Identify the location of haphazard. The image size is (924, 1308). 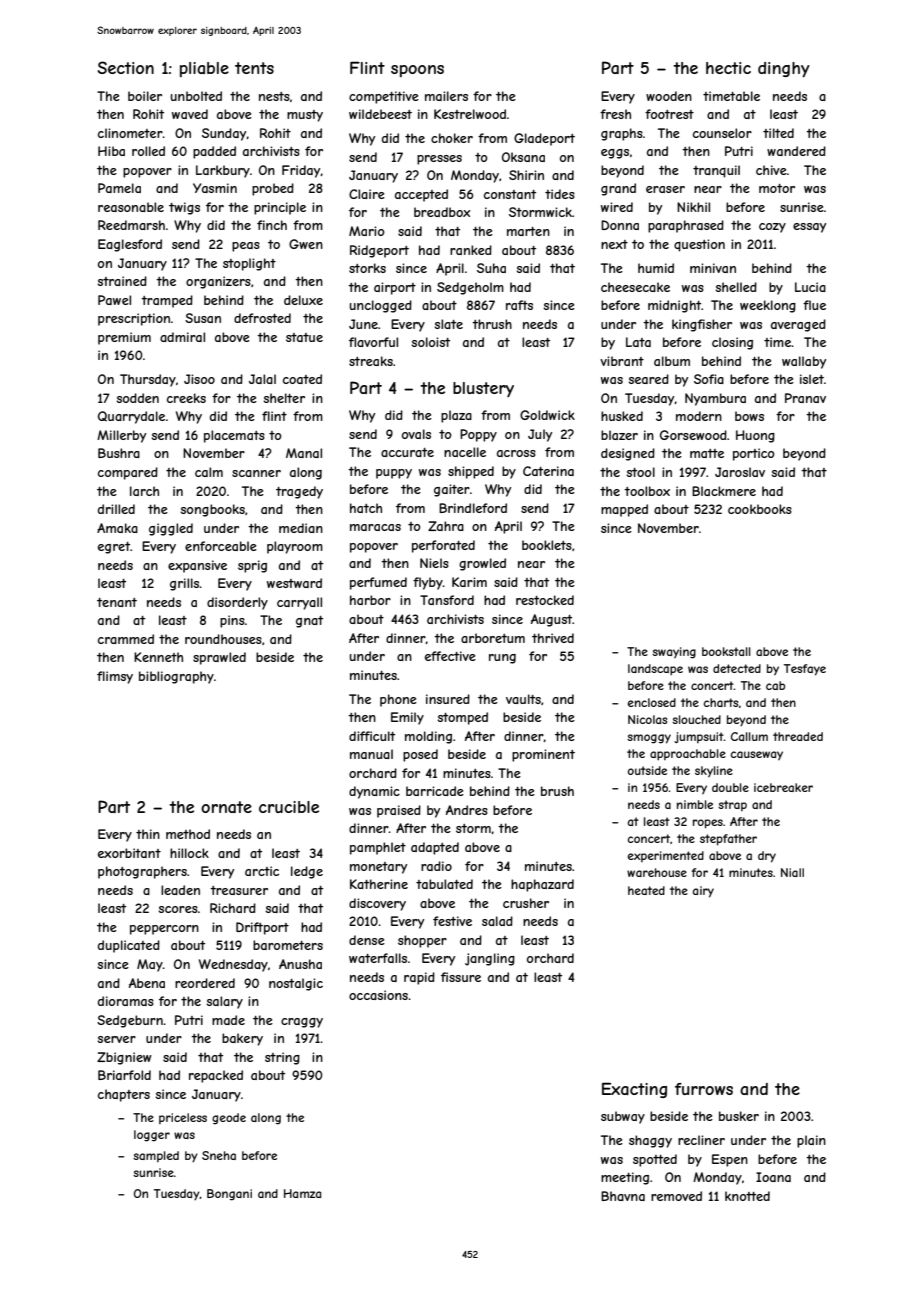
(542, 885).
